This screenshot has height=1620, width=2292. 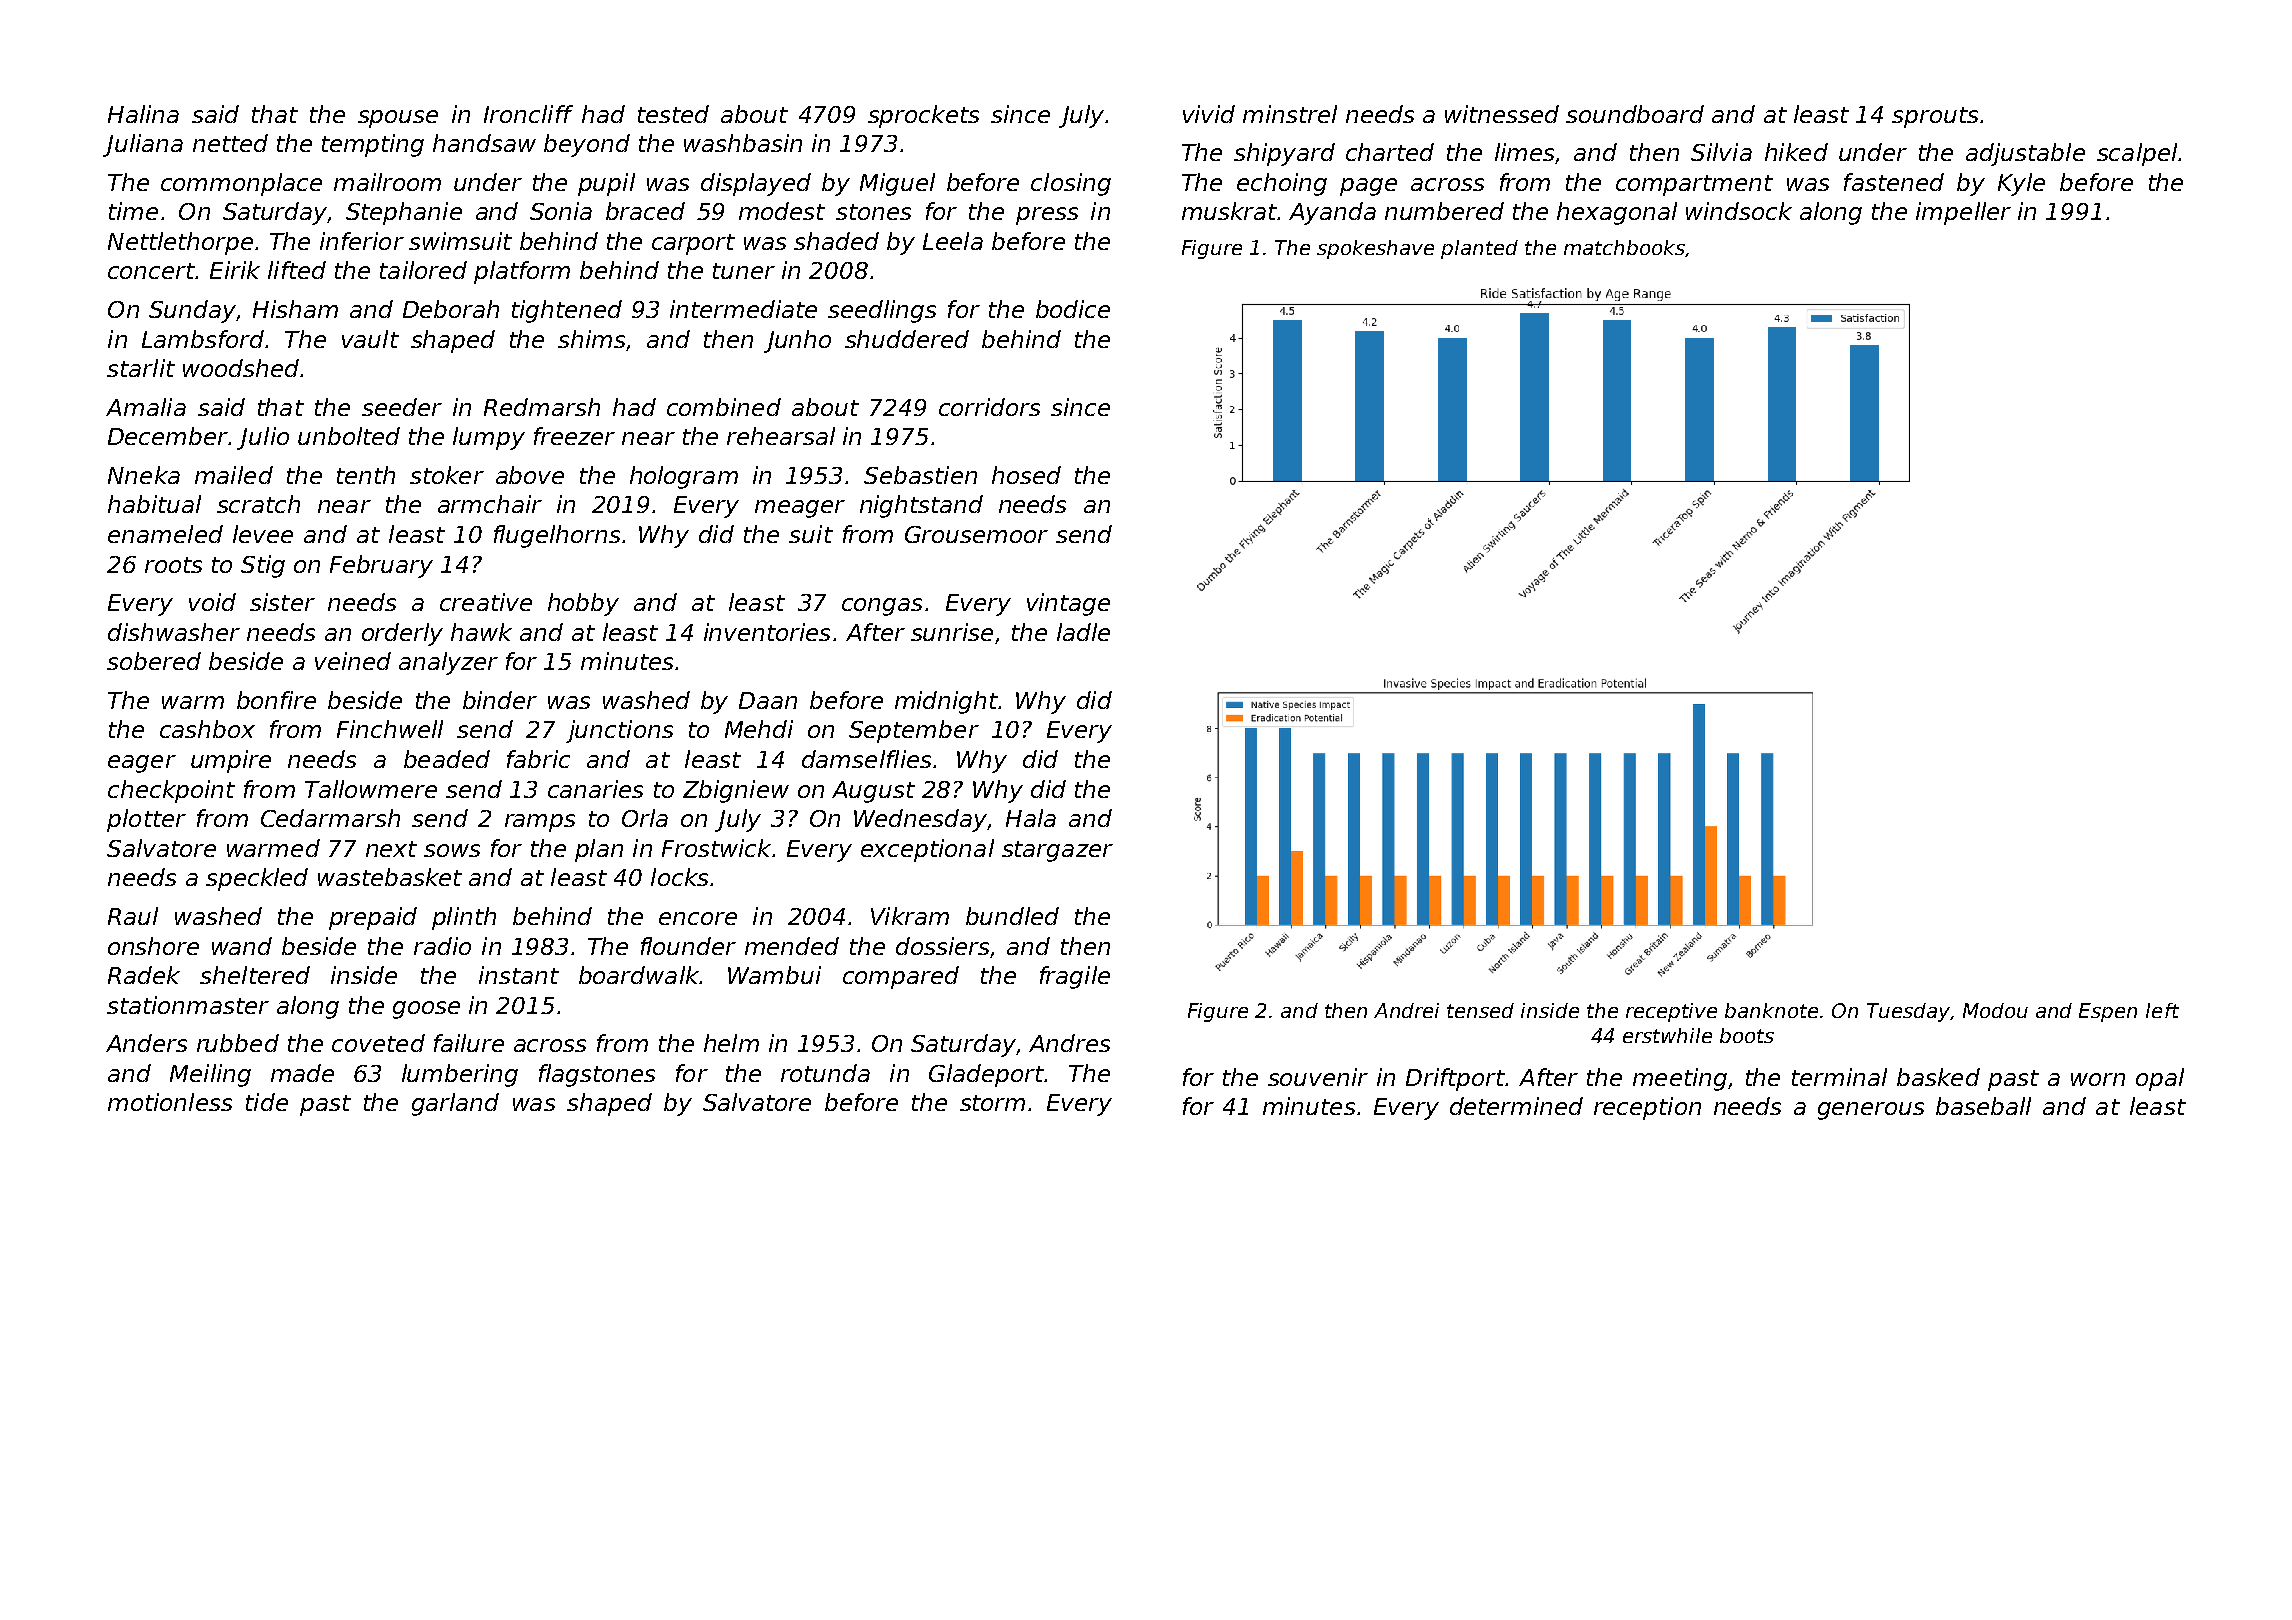 I want to click on Hala, so click(x=1031, y=818).
